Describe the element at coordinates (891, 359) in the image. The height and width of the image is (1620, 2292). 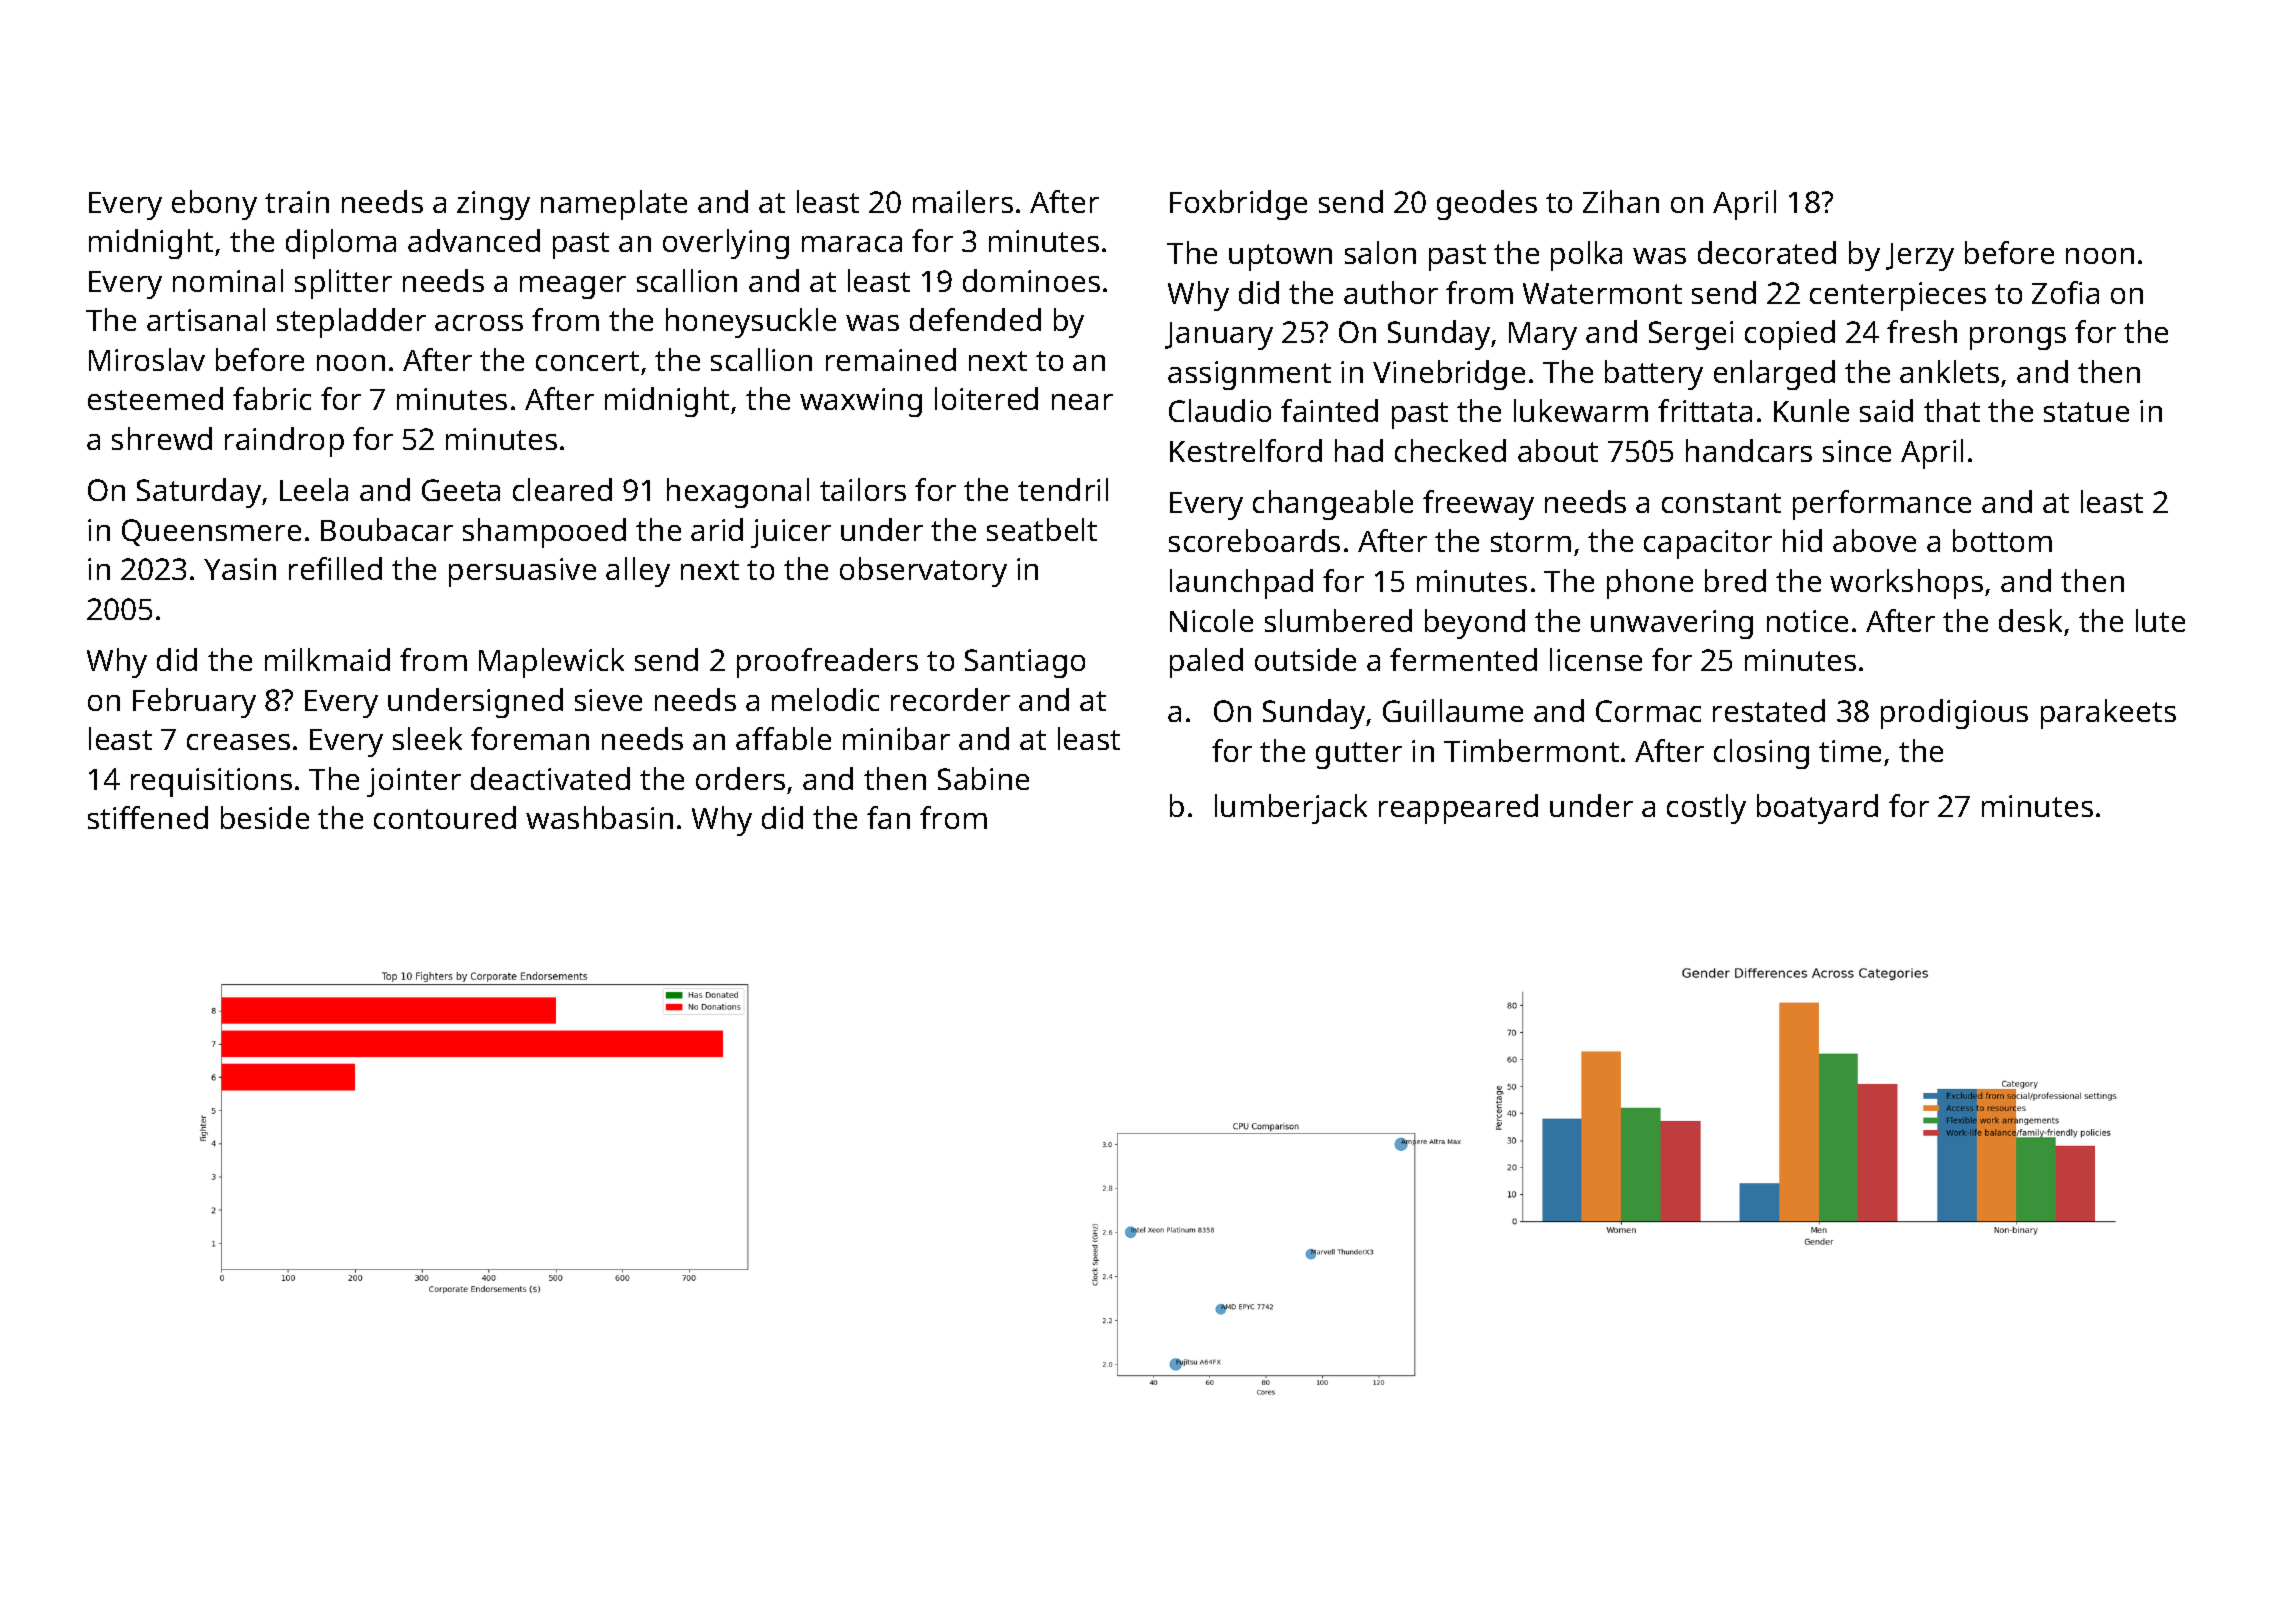
I see `remained` at that location.
